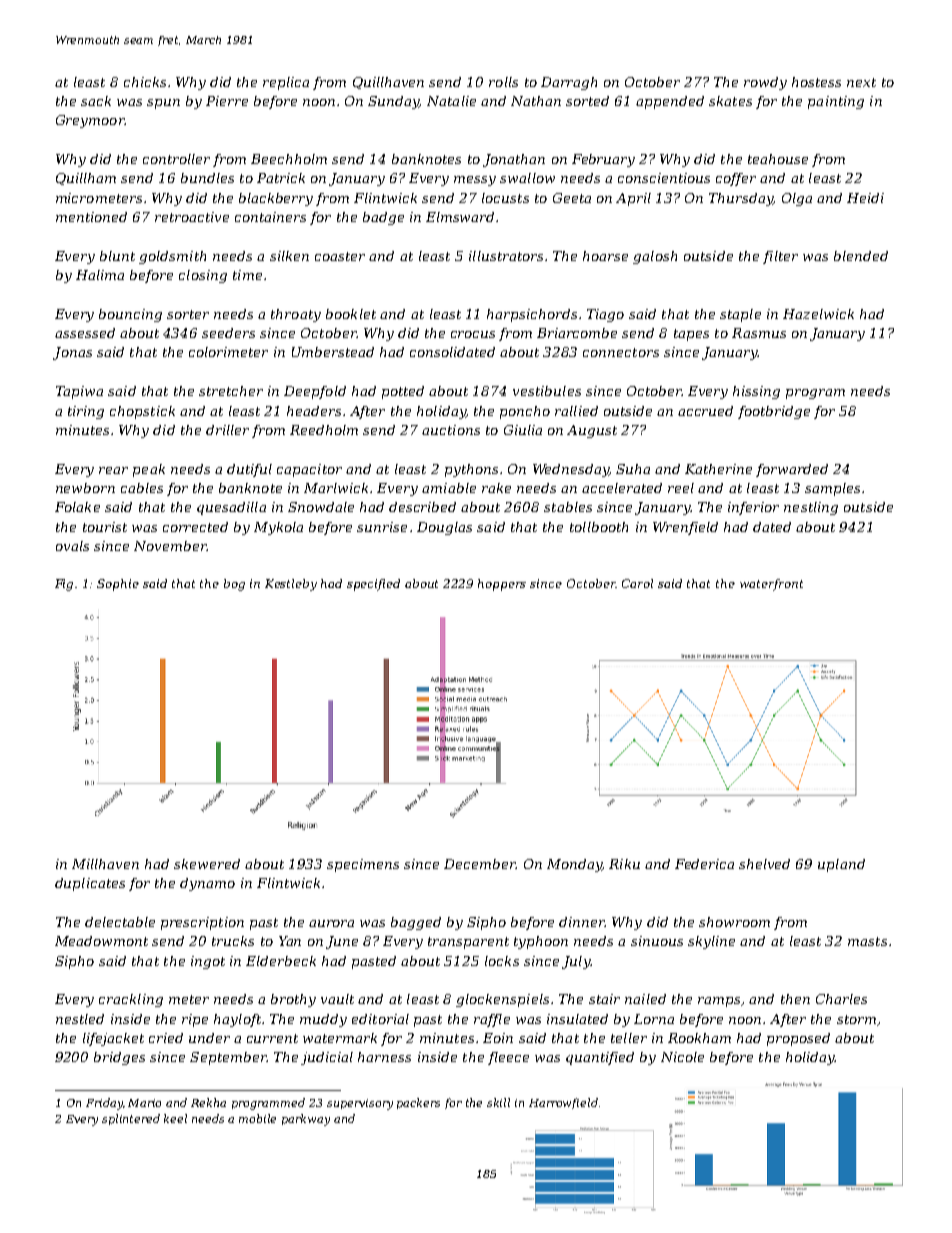 The image size is (952, 1233). I want to click on Meadowmont, so click(101, 941).
